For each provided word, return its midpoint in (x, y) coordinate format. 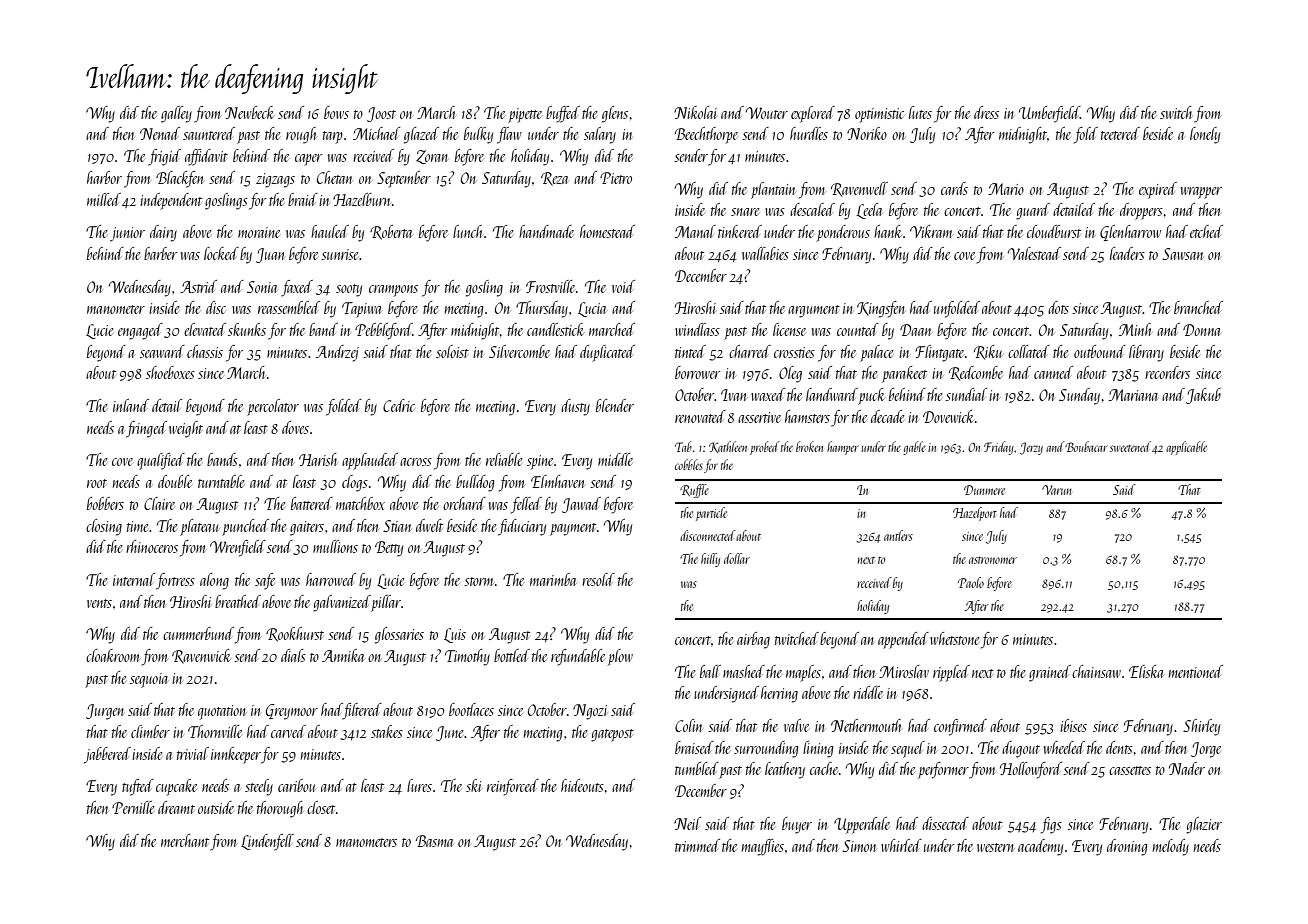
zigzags (275, 180)
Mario (1006, 189)
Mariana (1133, 395)
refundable (578, 657)
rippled (951, 673)
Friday (999, 448)
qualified (161, 461)
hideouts (582, 785)
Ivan (734, 395)
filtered (362, 711)
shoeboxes (170, 372)
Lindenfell (267, 842)
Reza (555, 179)
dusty (575, 407)
